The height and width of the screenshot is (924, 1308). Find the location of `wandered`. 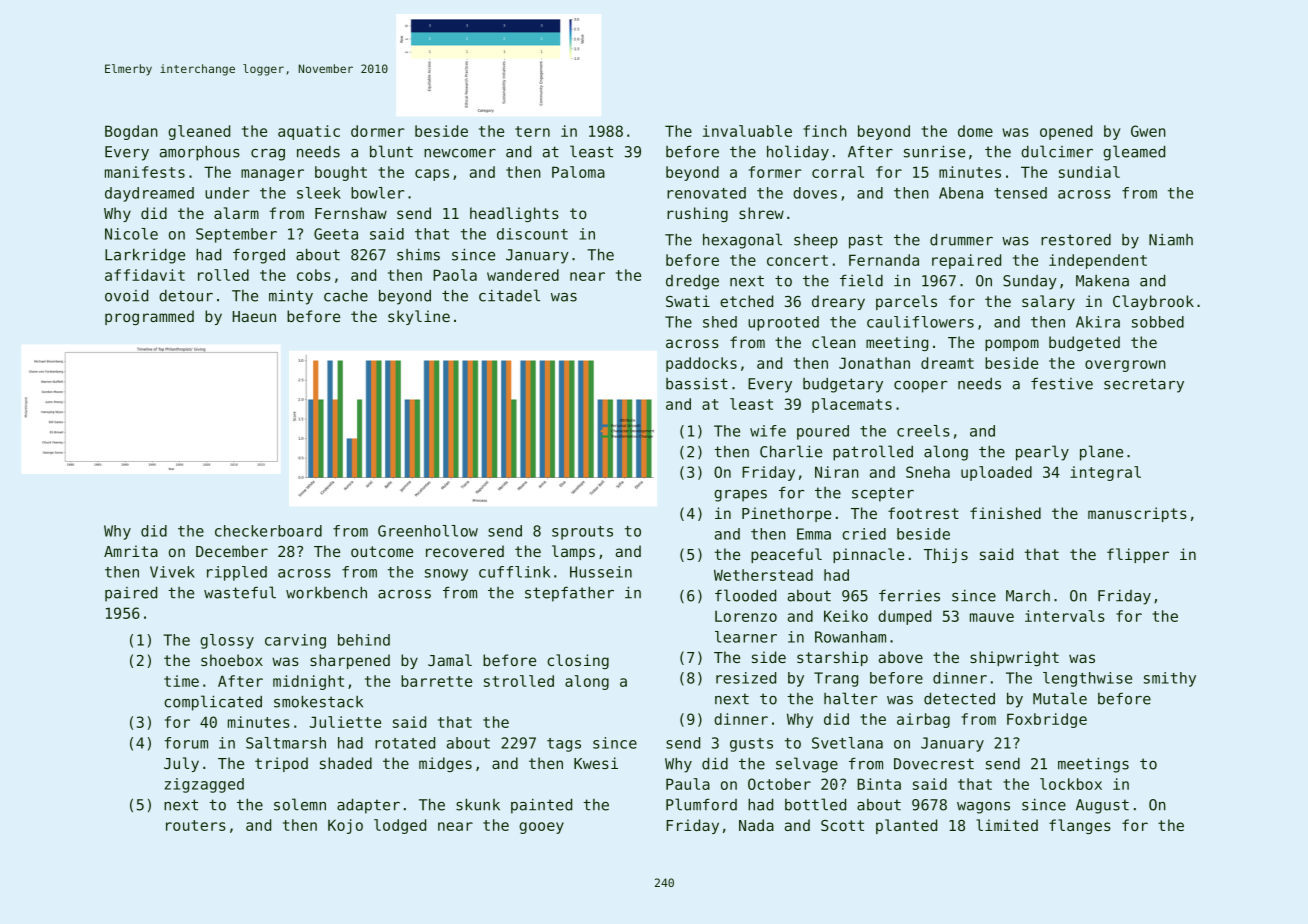

wandered is located at coordinates (523, 275).
